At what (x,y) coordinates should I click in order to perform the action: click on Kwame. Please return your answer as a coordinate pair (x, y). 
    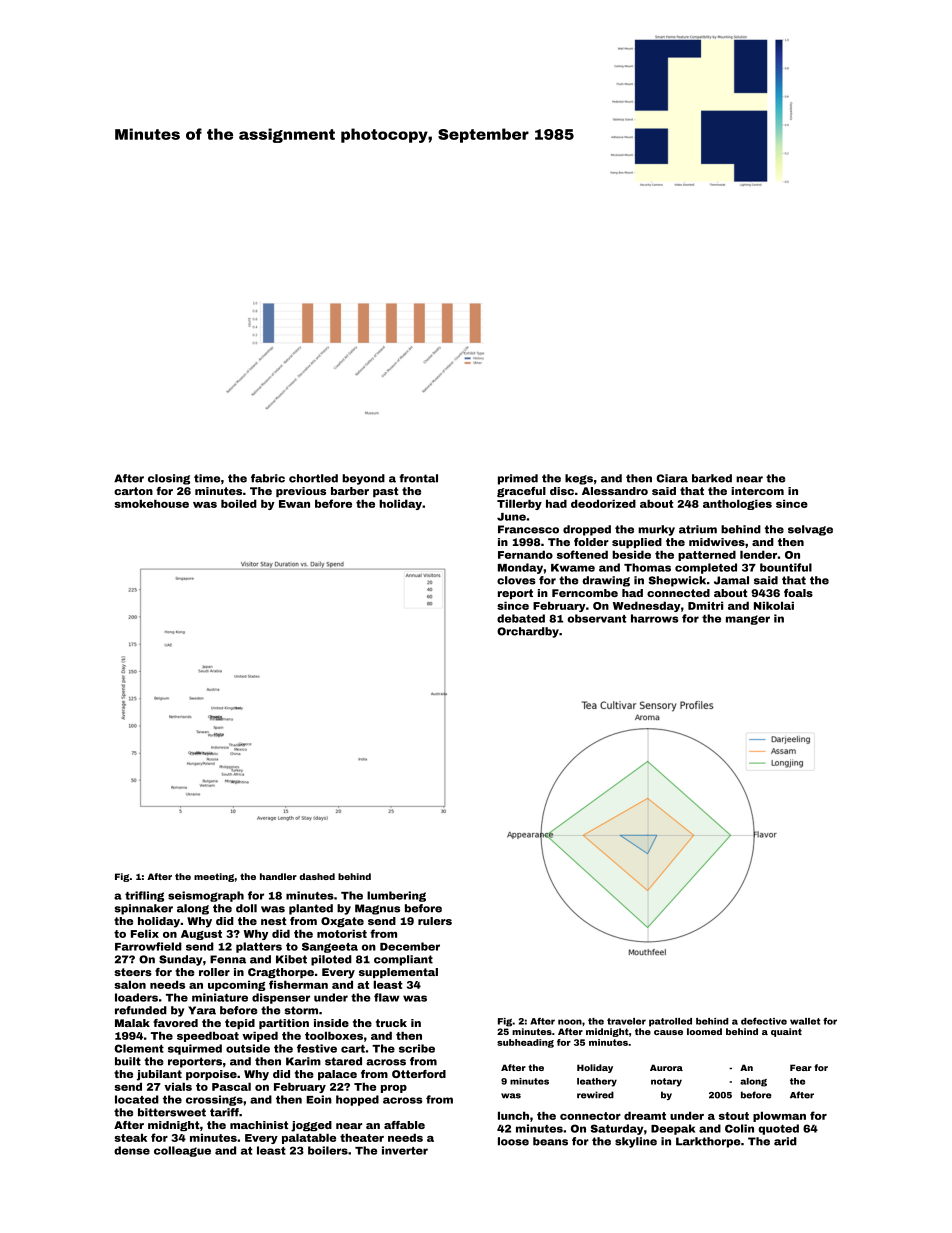
    Looking at the image, I should click on (573, 568).
